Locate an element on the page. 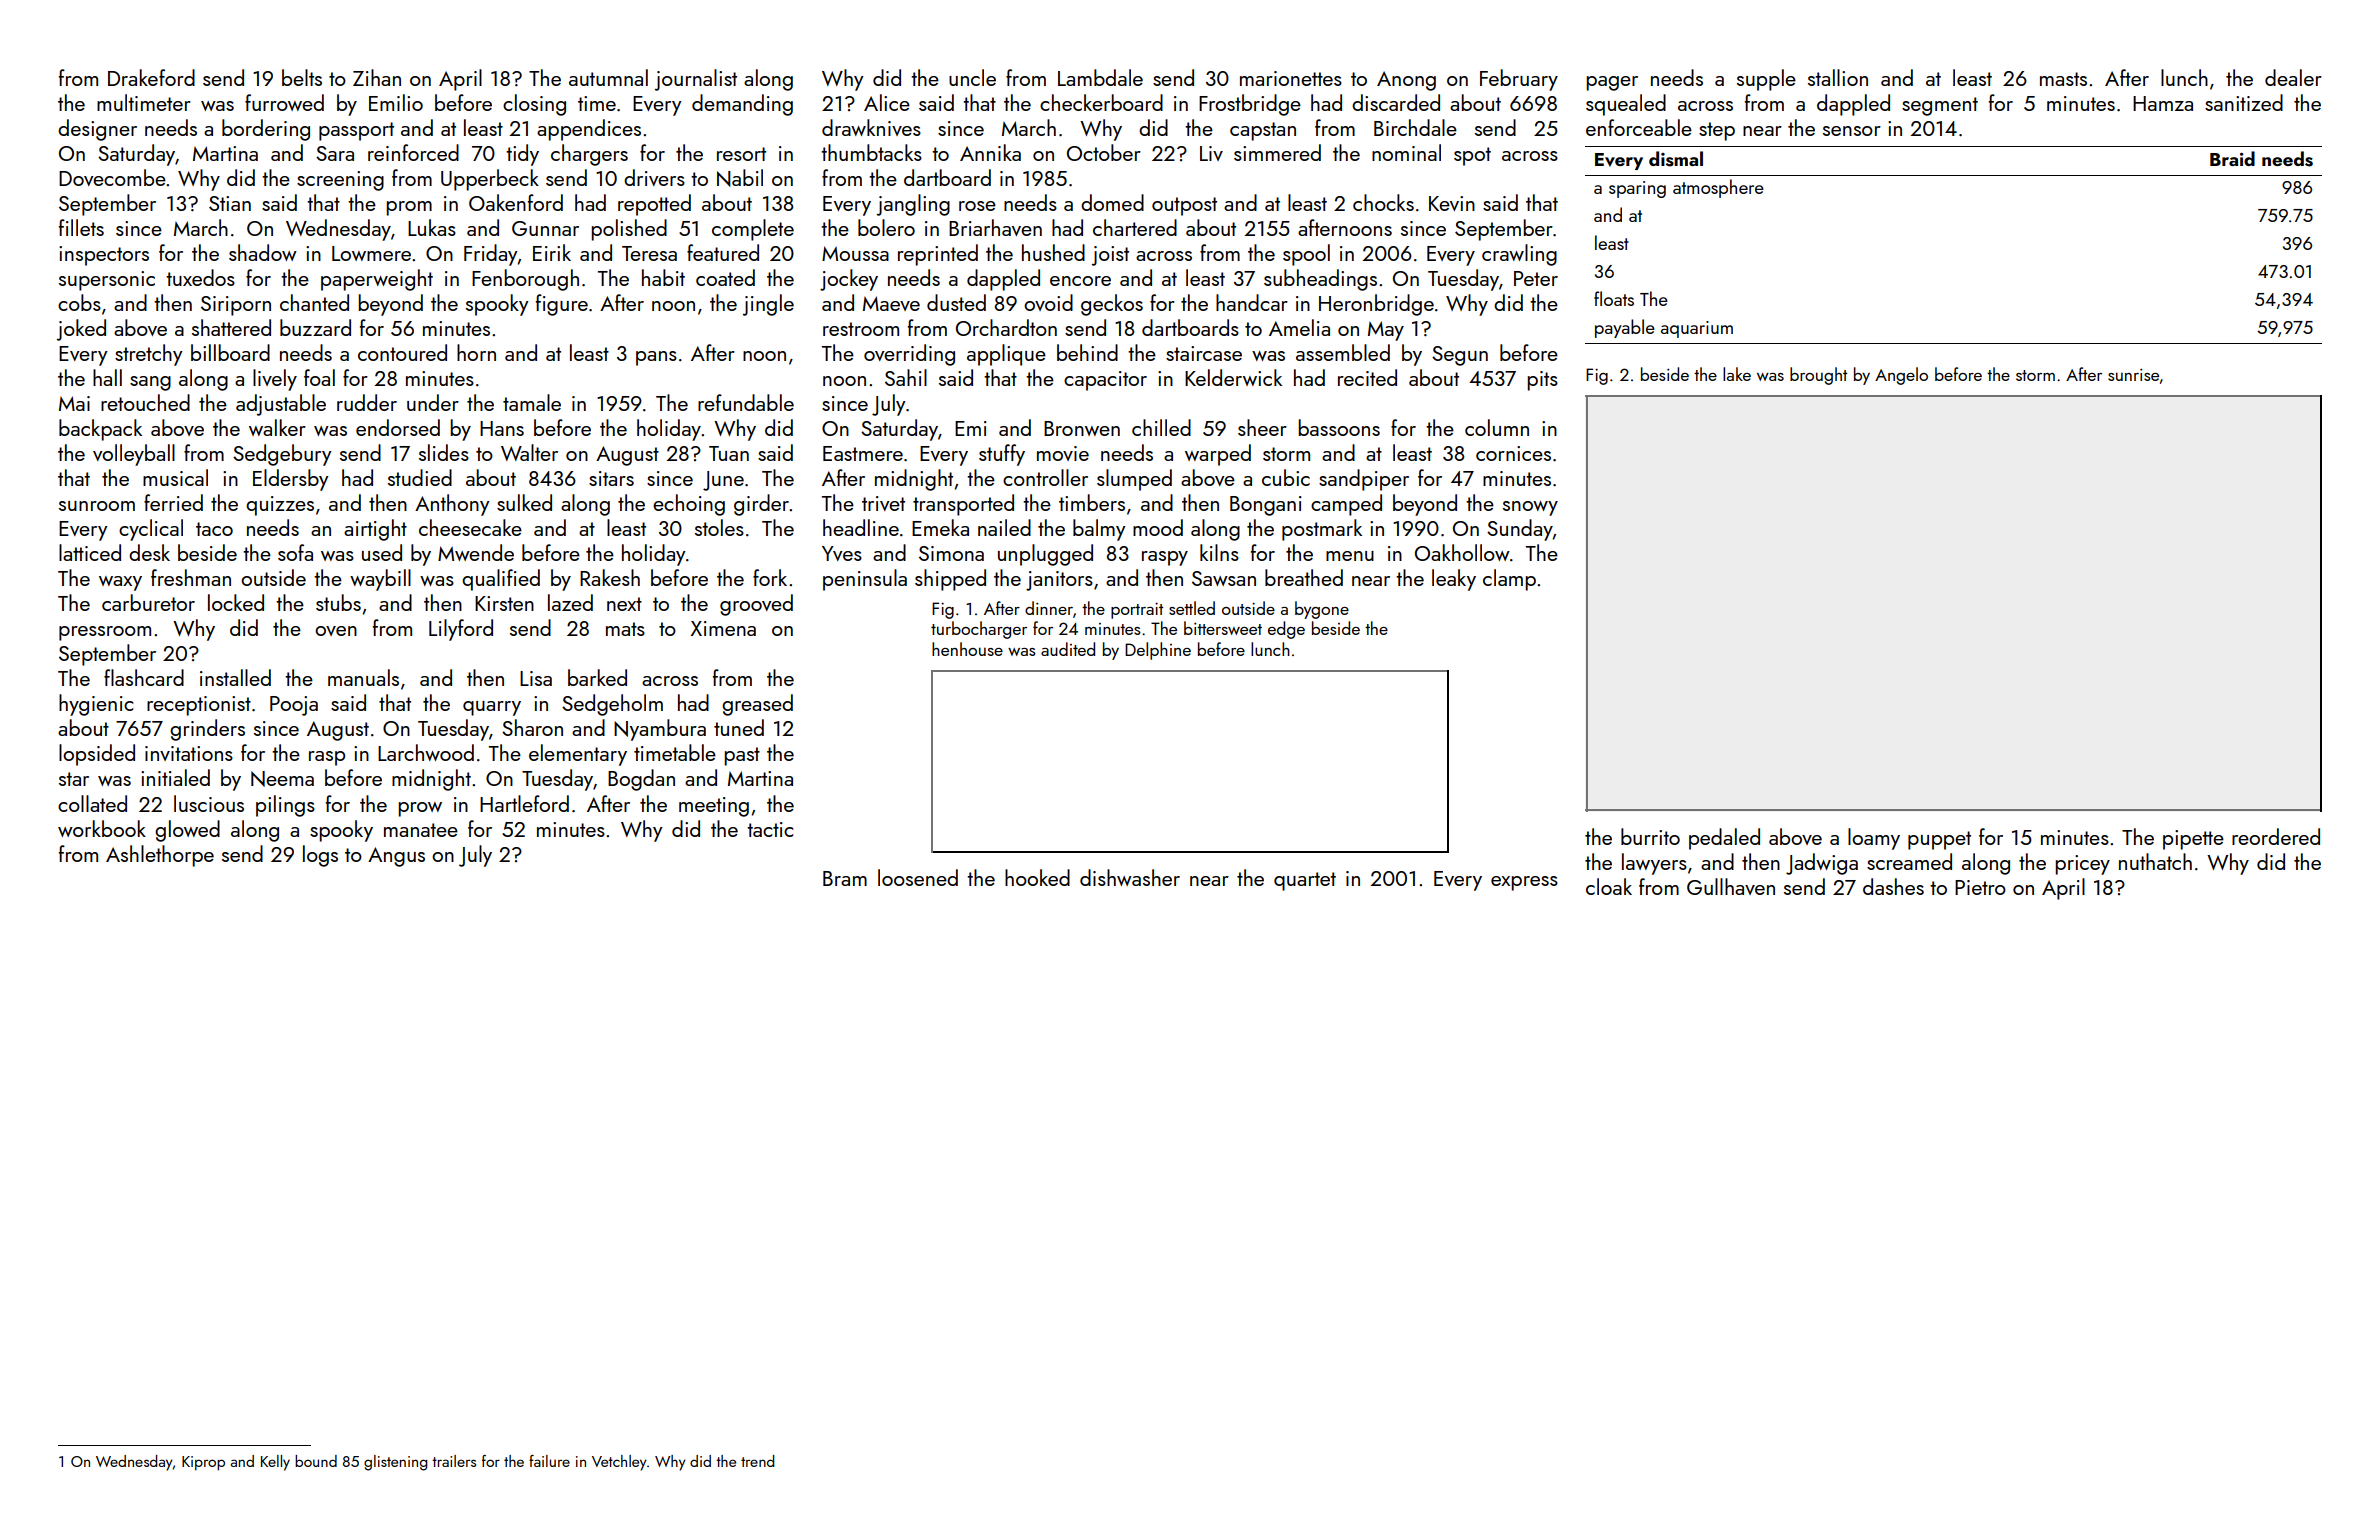 The width and height of the image is (2380, 1540). Delphine is located at coordinates (1158, 651).
